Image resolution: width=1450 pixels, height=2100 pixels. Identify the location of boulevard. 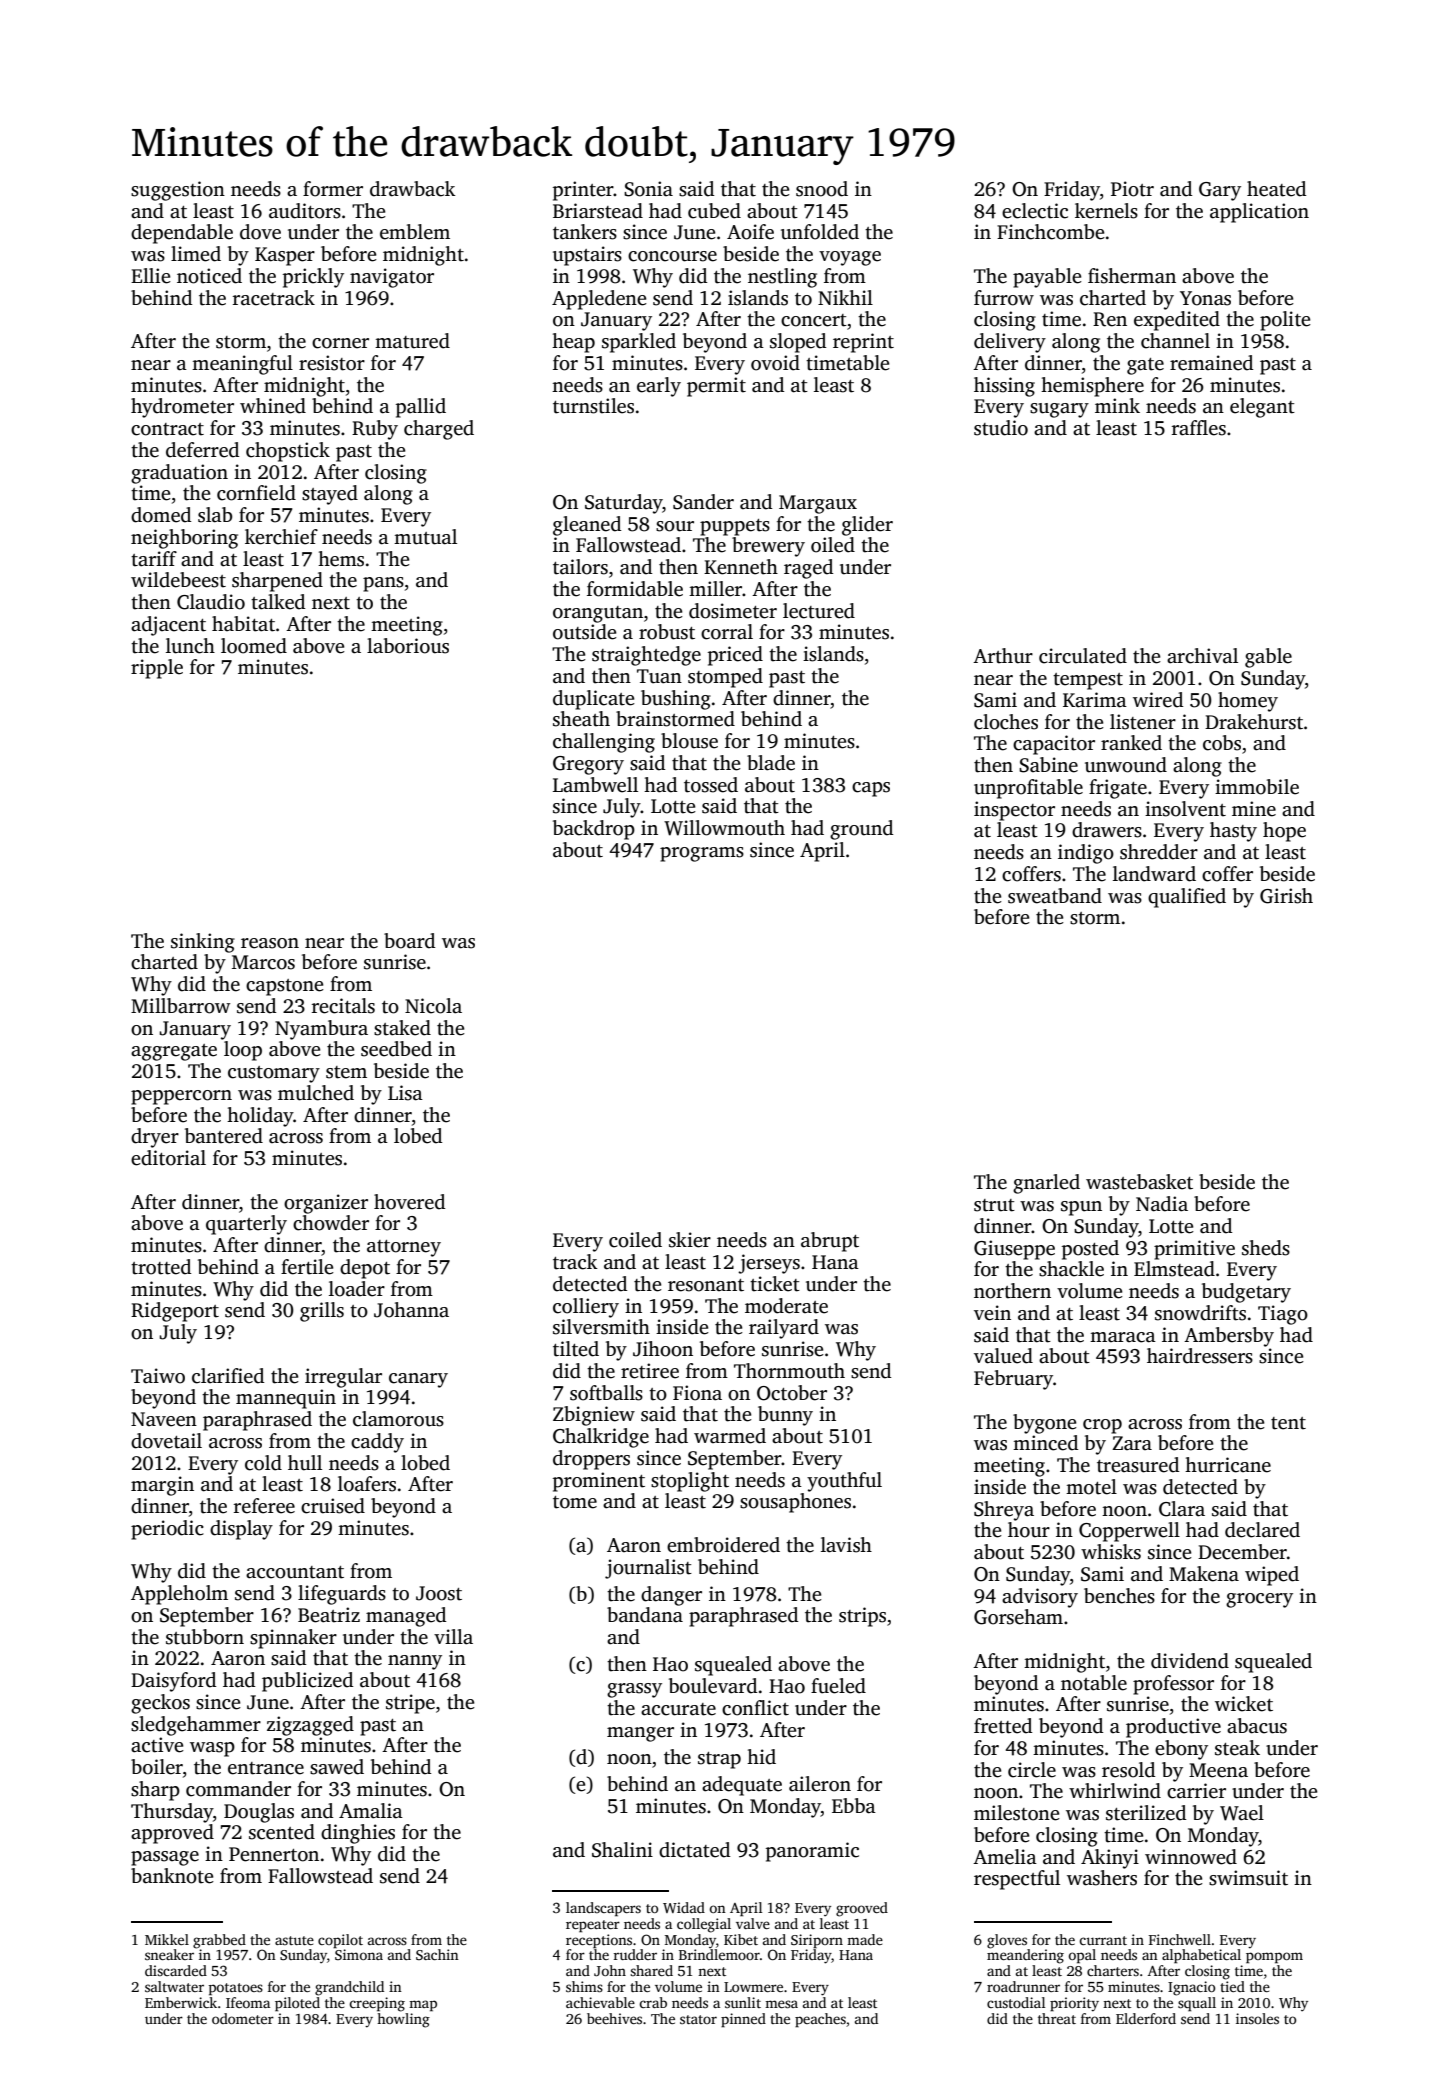
(713, 1686).
